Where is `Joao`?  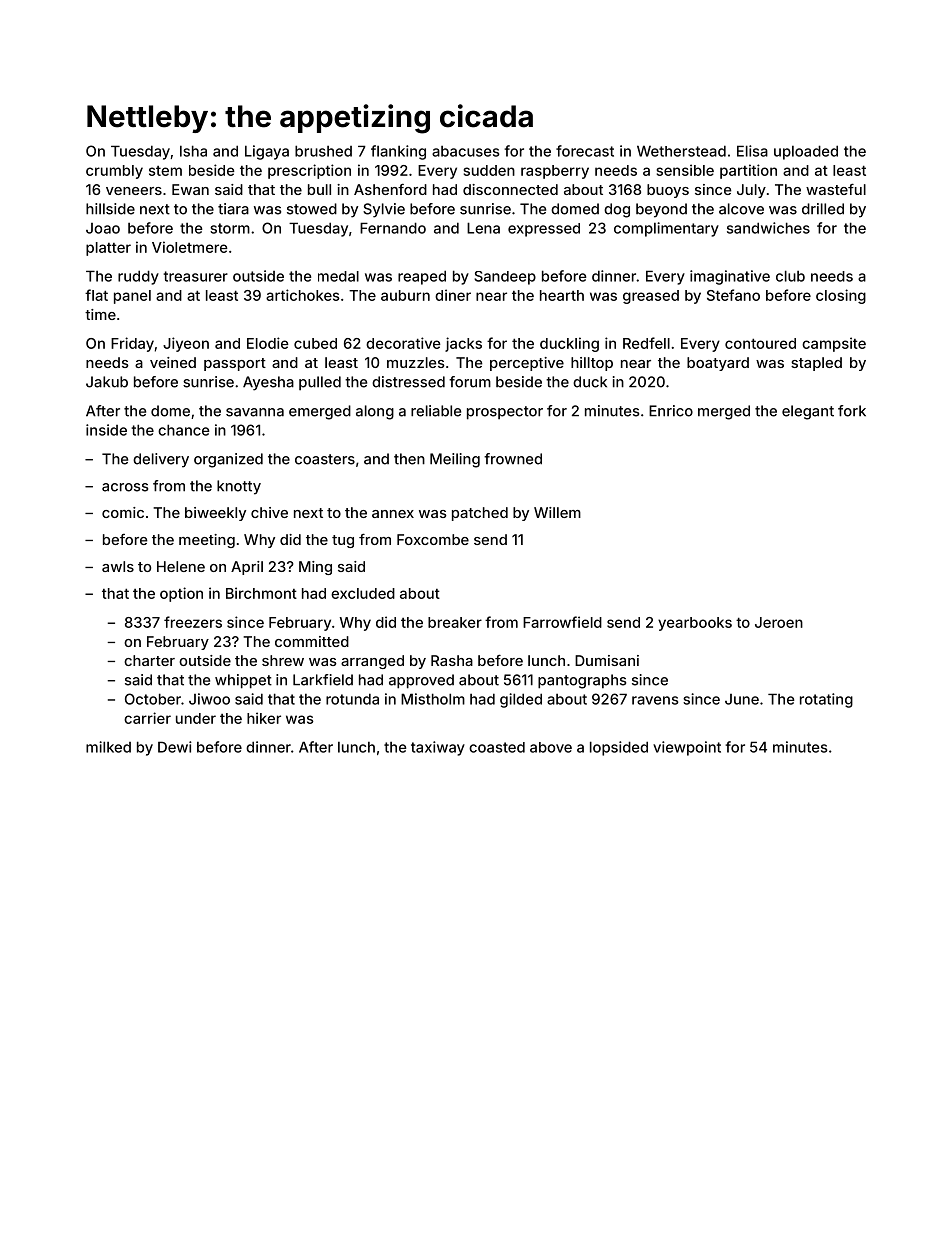 Joao is located at coordinates (103, 228).
